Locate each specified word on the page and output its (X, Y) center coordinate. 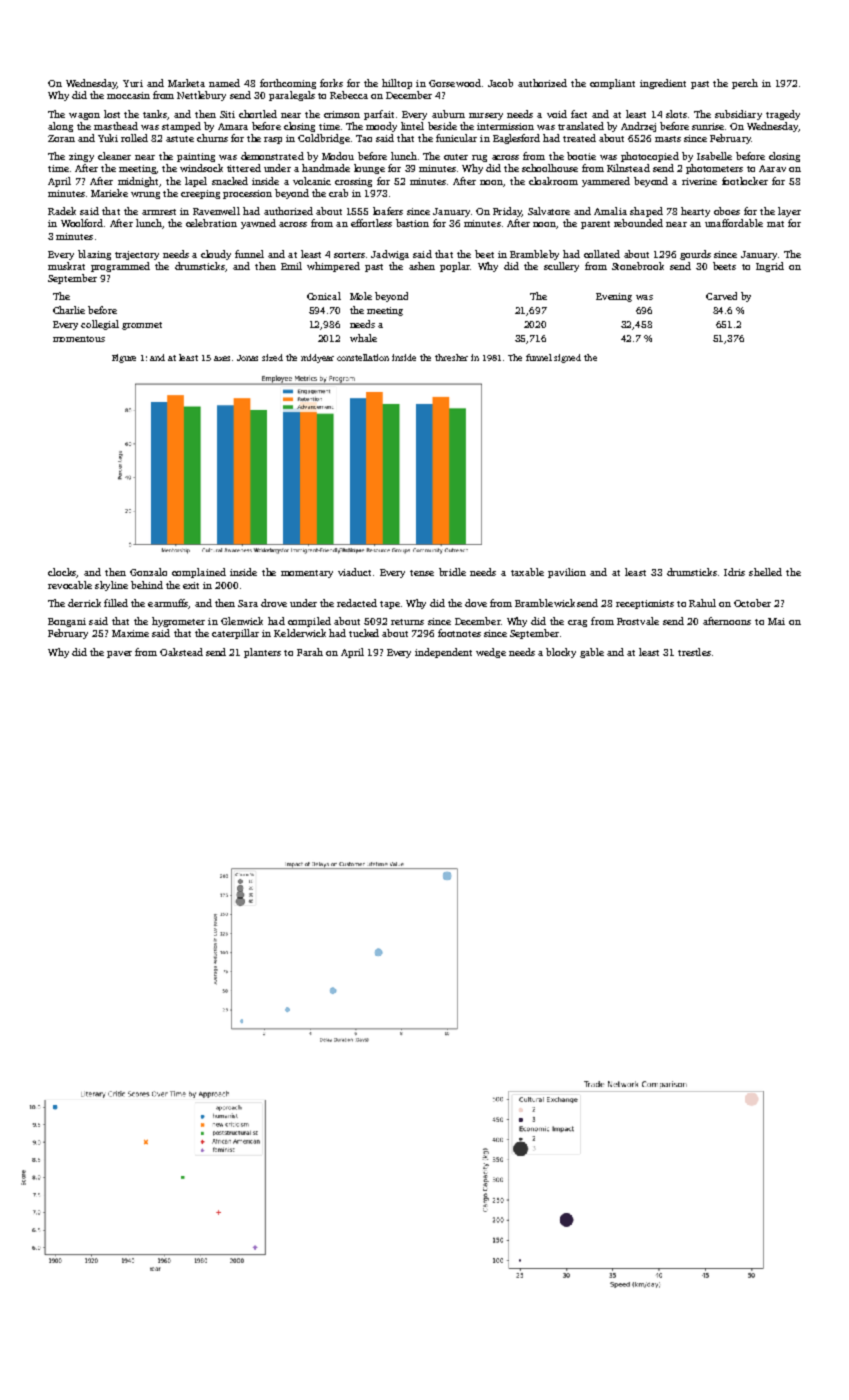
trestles (694, 652)
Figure (124, 358)
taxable (527, 572)
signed (567, 358)
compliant (612, 84)
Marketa (186, 83)
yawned (258, 224)
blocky (561, 653)
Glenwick (242, 621)
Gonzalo (148, 572)
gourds (695, 255)
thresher (451, 357)
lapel (196, 182)
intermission (505, 126)
